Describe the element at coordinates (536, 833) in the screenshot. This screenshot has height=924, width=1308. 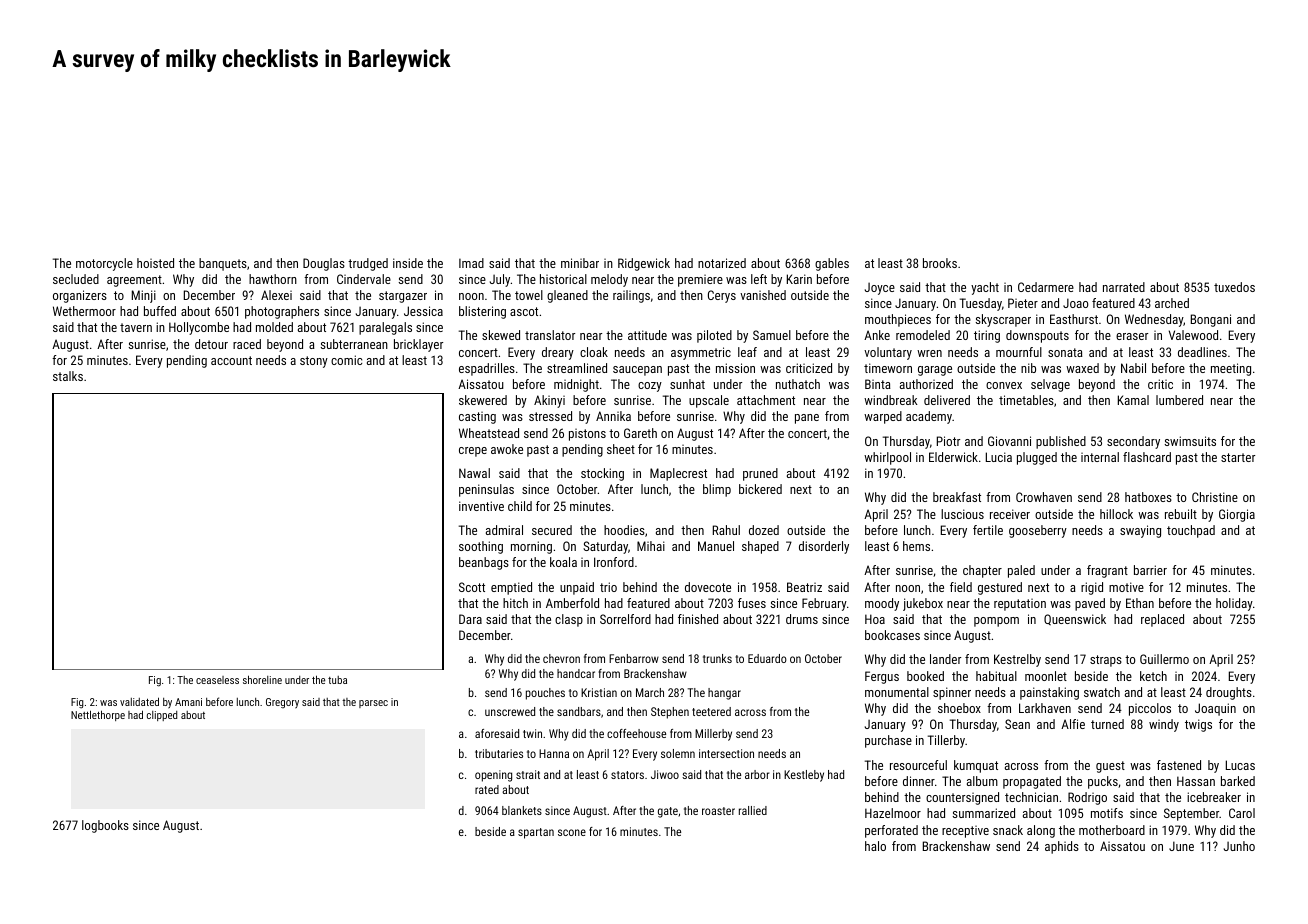
I see `spartan` at that location.
